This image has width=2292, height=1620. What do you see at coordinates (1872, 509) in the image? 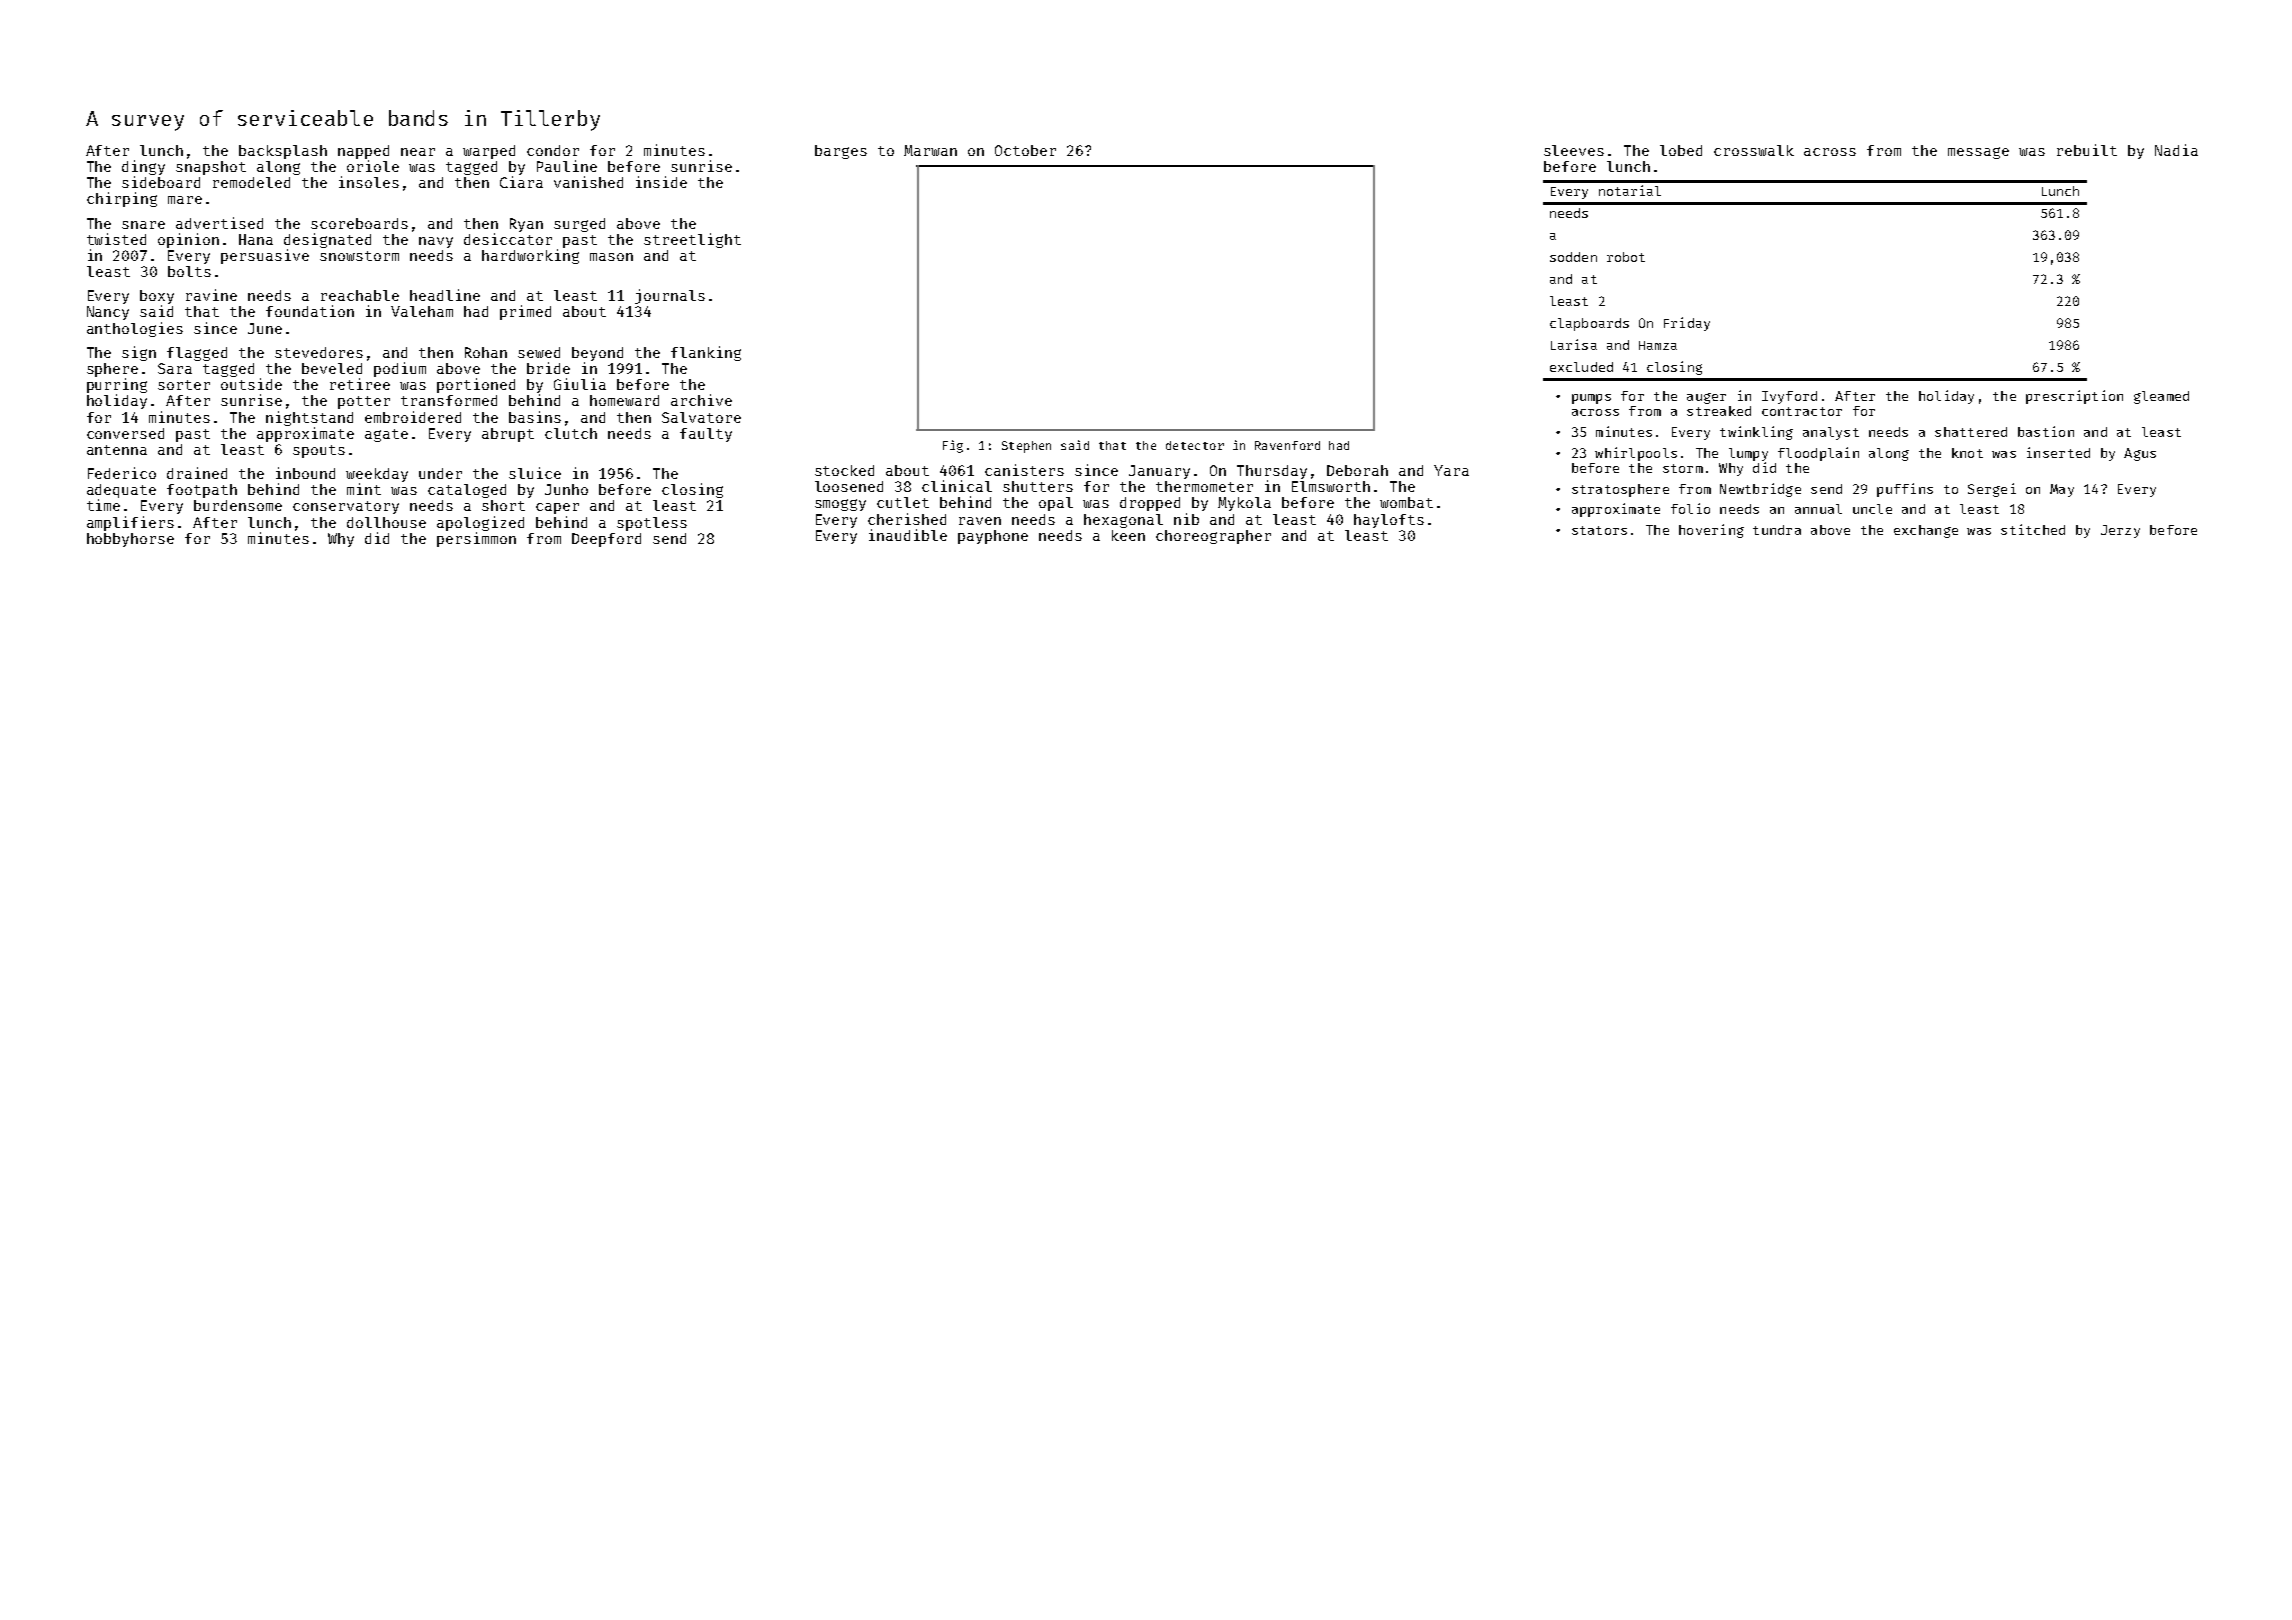
I see `uncle` at bounding box center [1872, 509].
